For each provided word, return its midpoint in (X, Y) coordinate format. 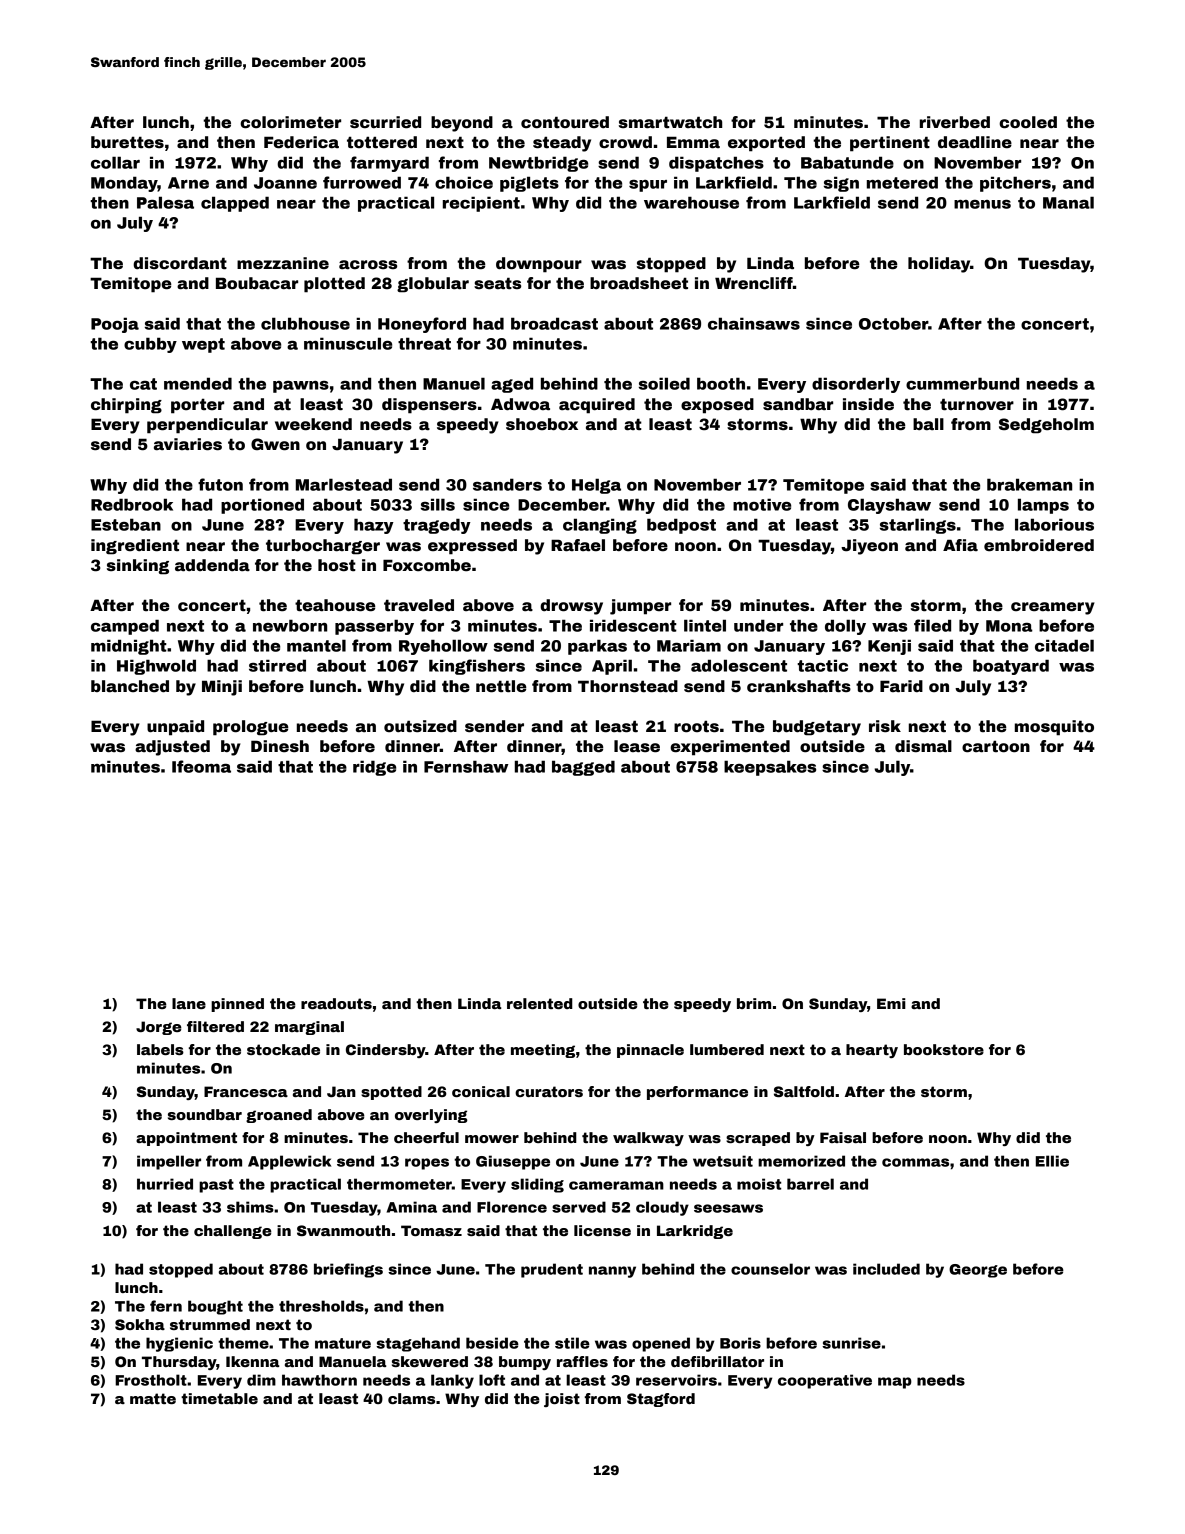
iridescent (633, 625)
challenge (233, 1232)
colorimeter (290, 122)
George (978, 1271)
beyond (462, 124)
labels (160, 1049)
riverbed (955, 122)
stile (572, 1343)
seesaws (728, 1208)
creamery (1053, 608)
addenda (212, 565)
